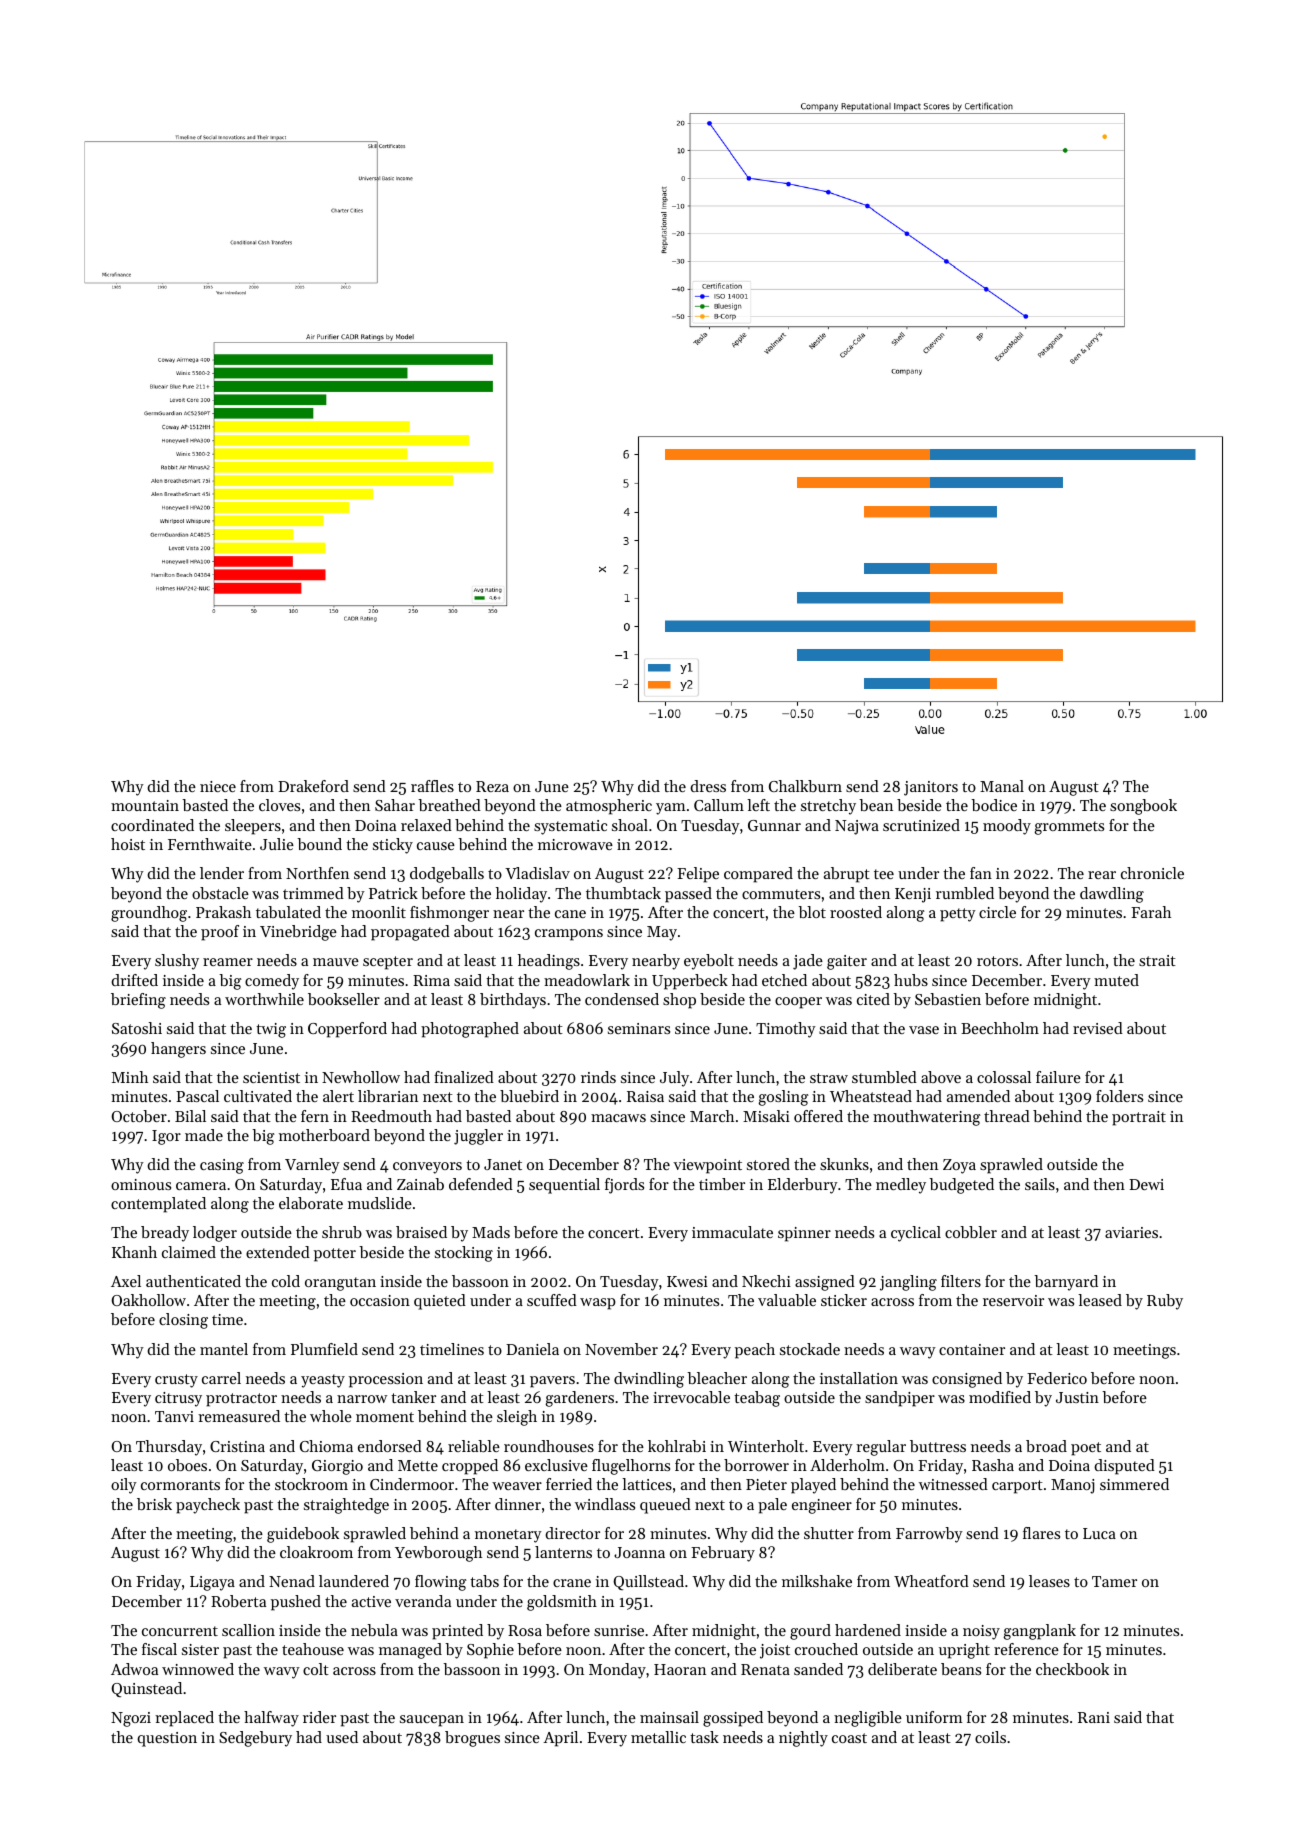  What do you see at coordinates (569, 935) in the screenshot?
I see `crampons` at bounding box center [569, 935].
